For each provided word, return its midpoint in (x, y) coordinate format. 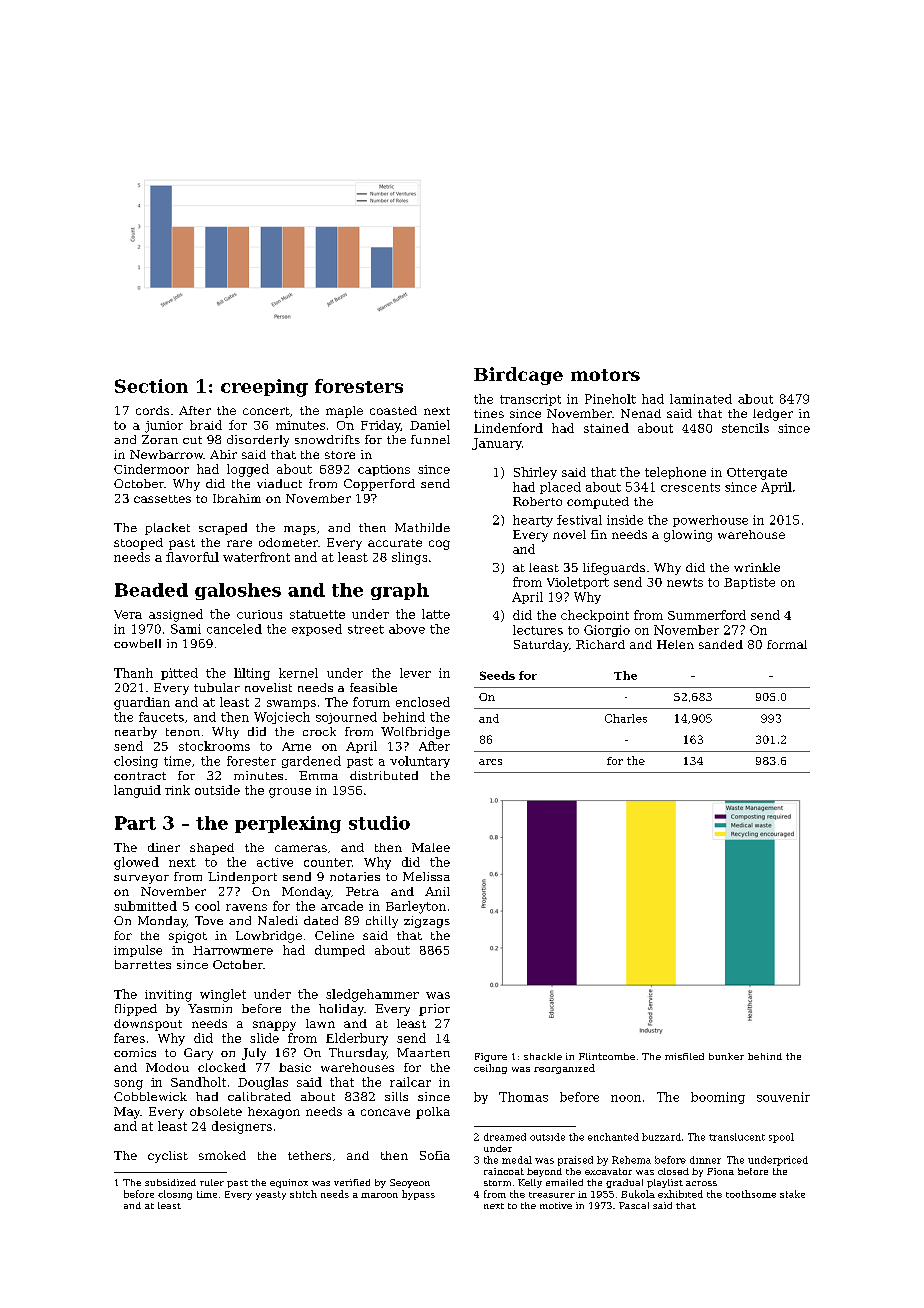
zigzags (427, 922)
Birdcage (518, 376)
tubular (217, 687)
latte (436, 614)
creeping (264, 388)
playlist (665, 1183)
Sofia (435, 1155)
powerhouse (710, 521)
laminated (701, 399)
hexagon (274, 1113)
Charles (626, 718)
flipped (136, 1010)
